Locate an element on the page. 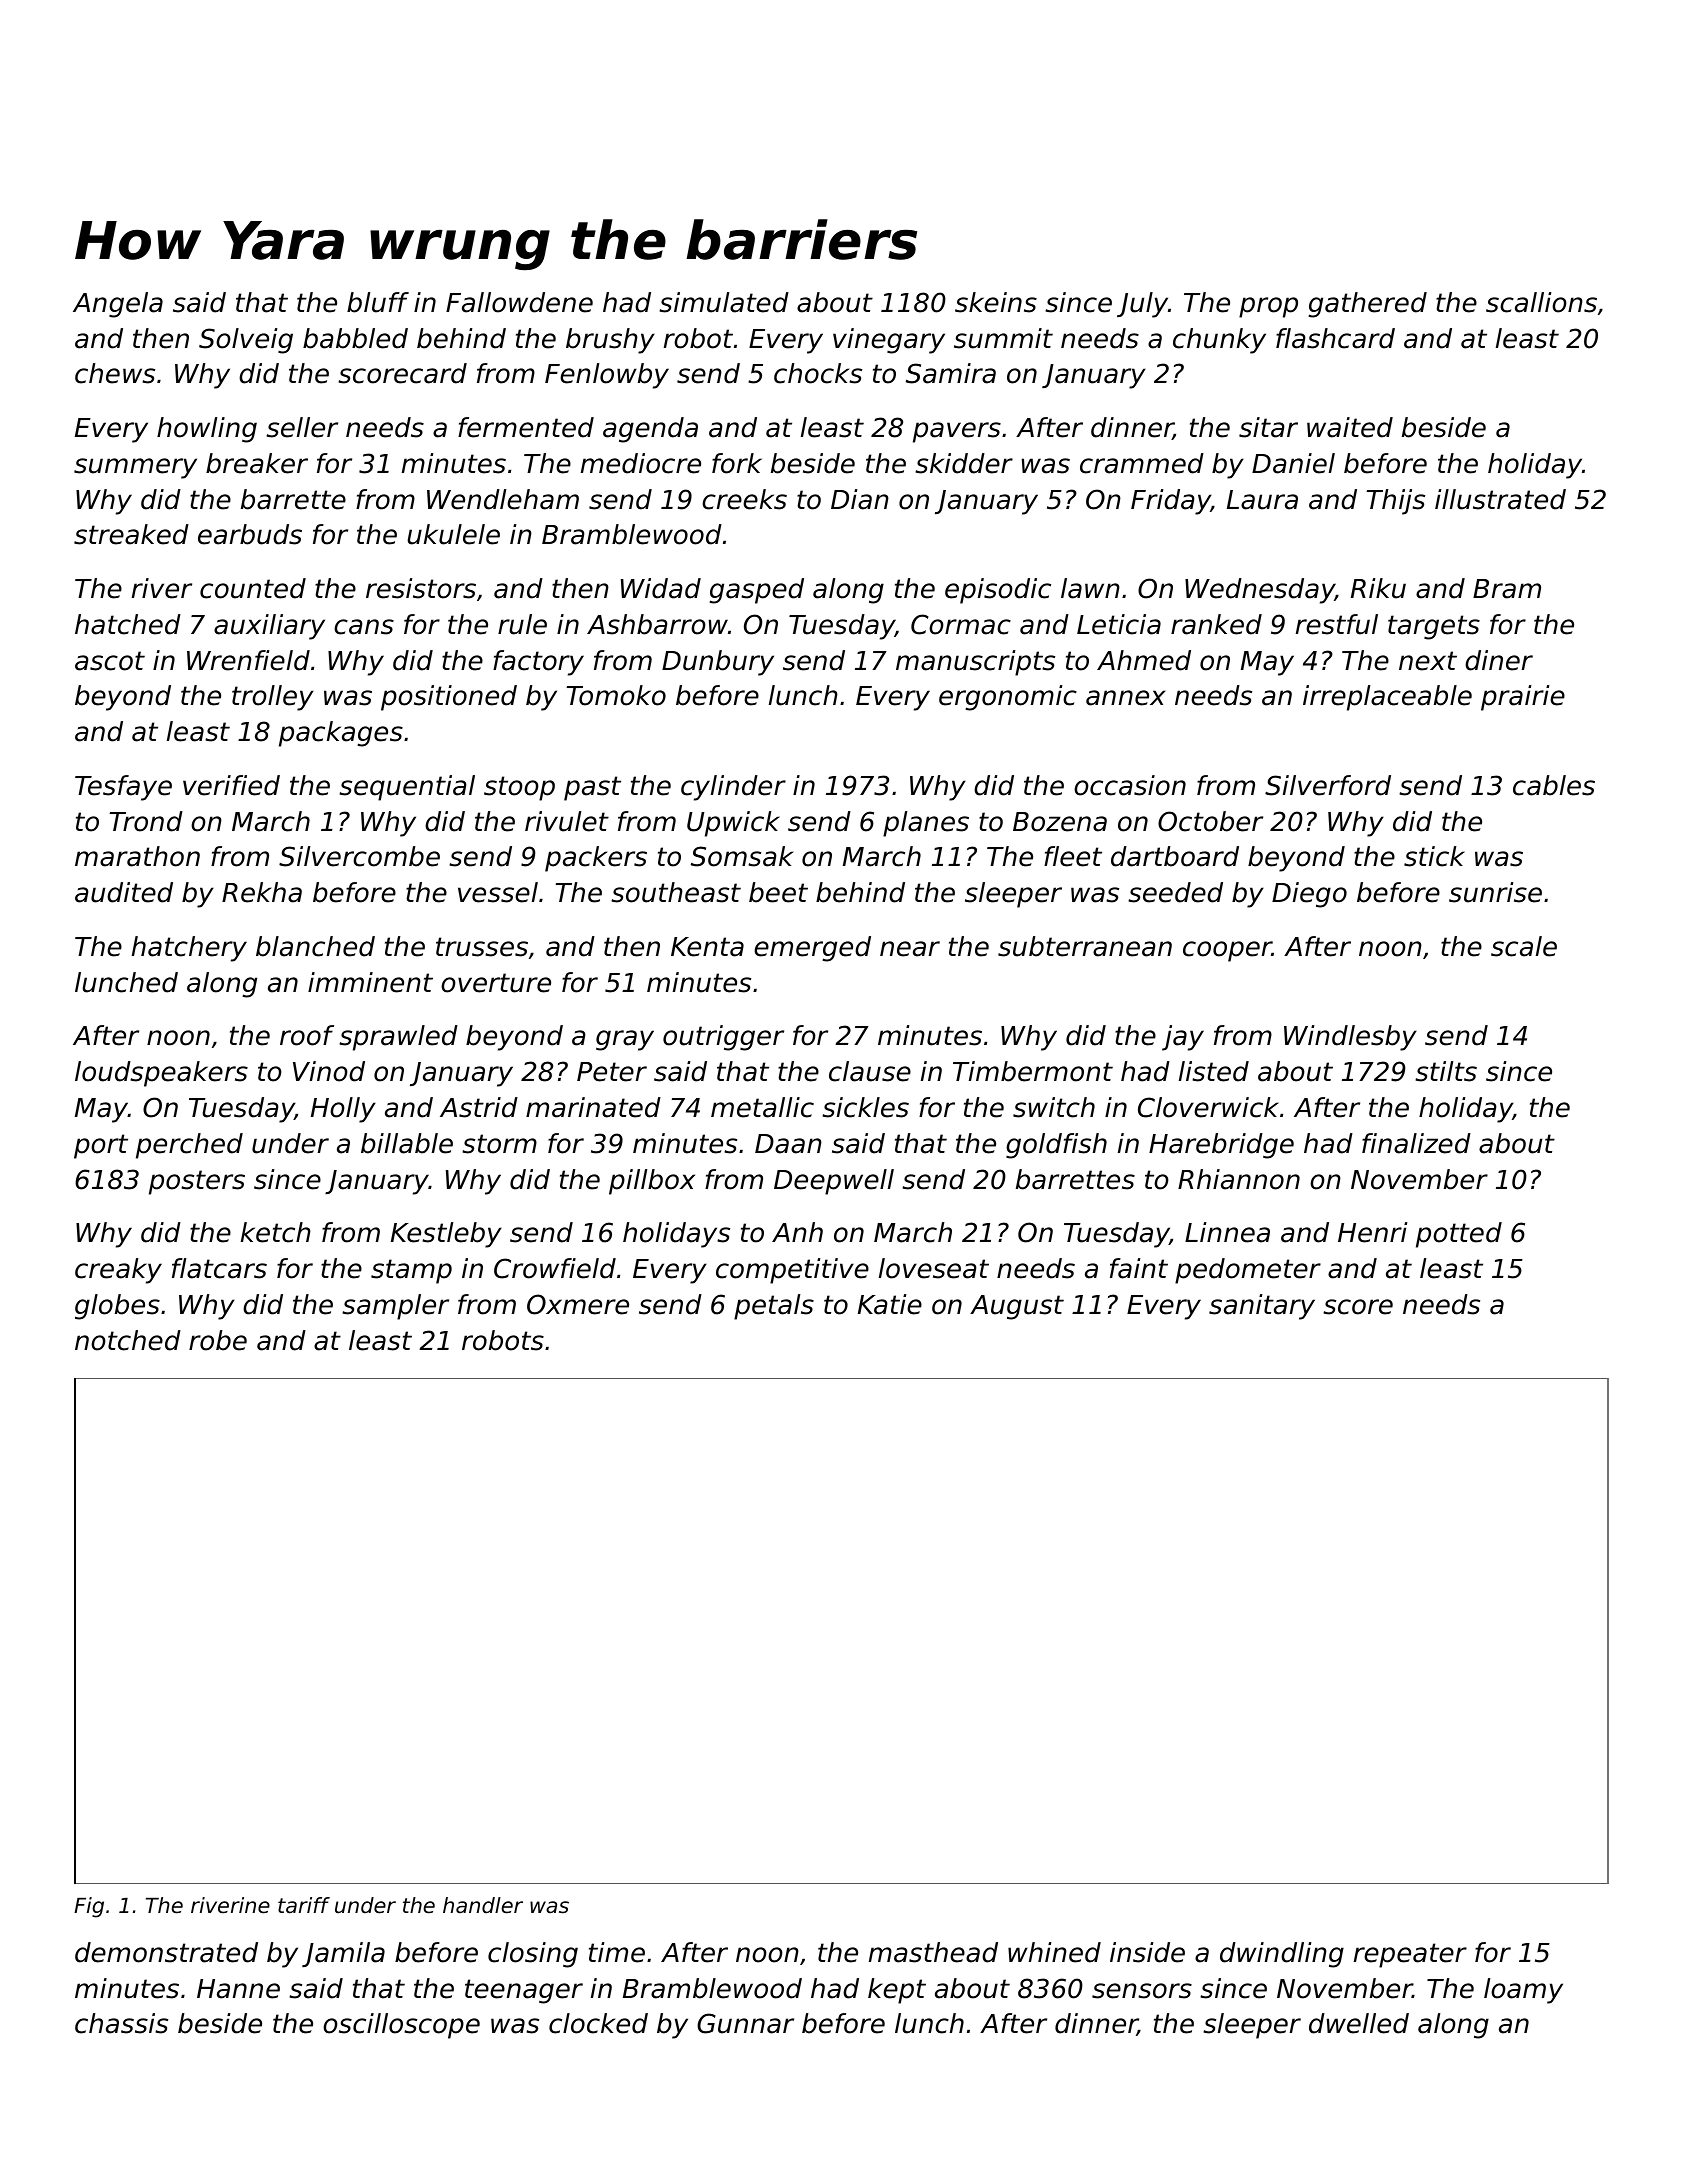 The image size is (1683, 2178). illustrated is located at coordinates (1500, 499).
